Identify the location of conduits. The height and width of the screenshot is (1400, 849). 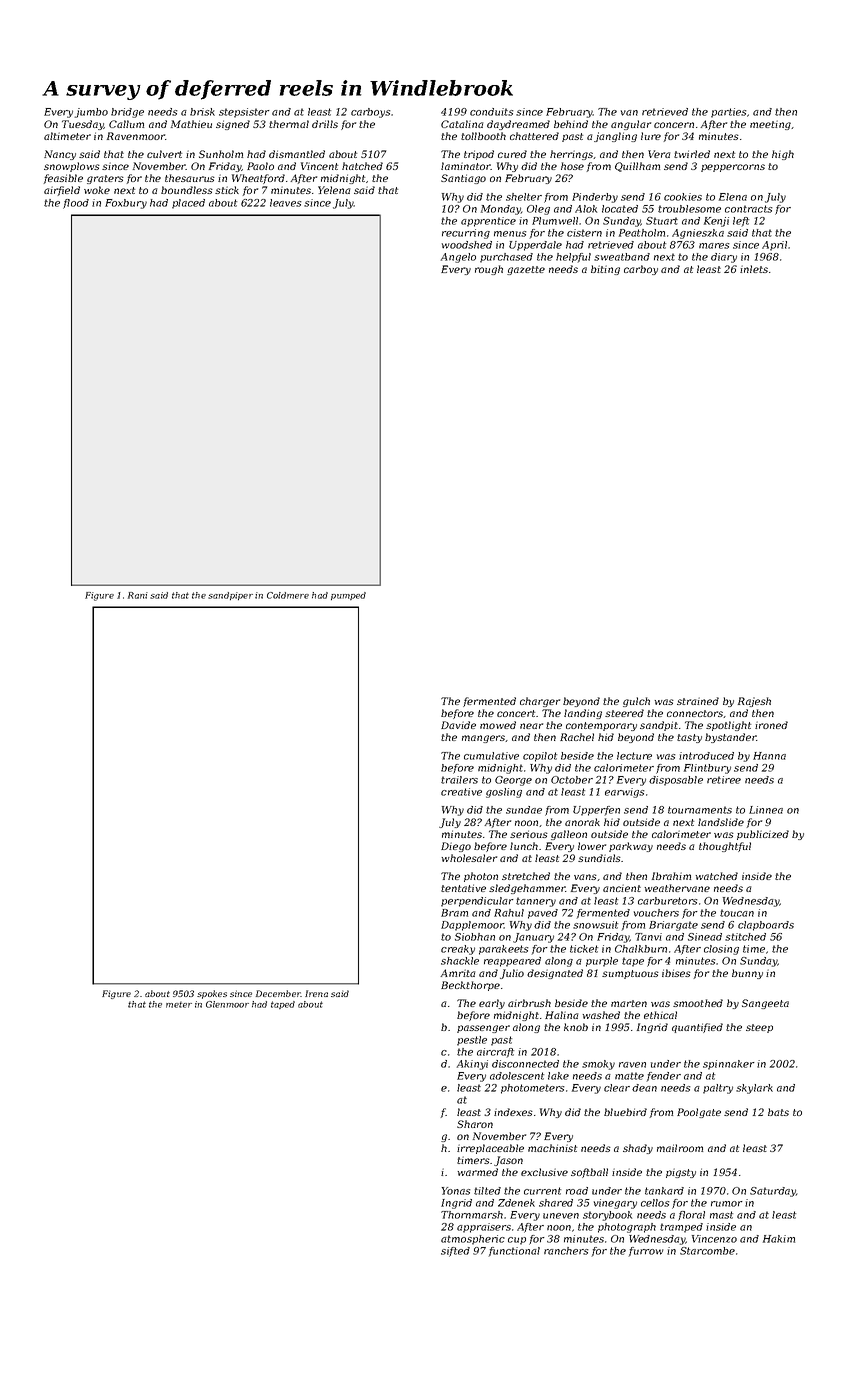
(491, 112).
